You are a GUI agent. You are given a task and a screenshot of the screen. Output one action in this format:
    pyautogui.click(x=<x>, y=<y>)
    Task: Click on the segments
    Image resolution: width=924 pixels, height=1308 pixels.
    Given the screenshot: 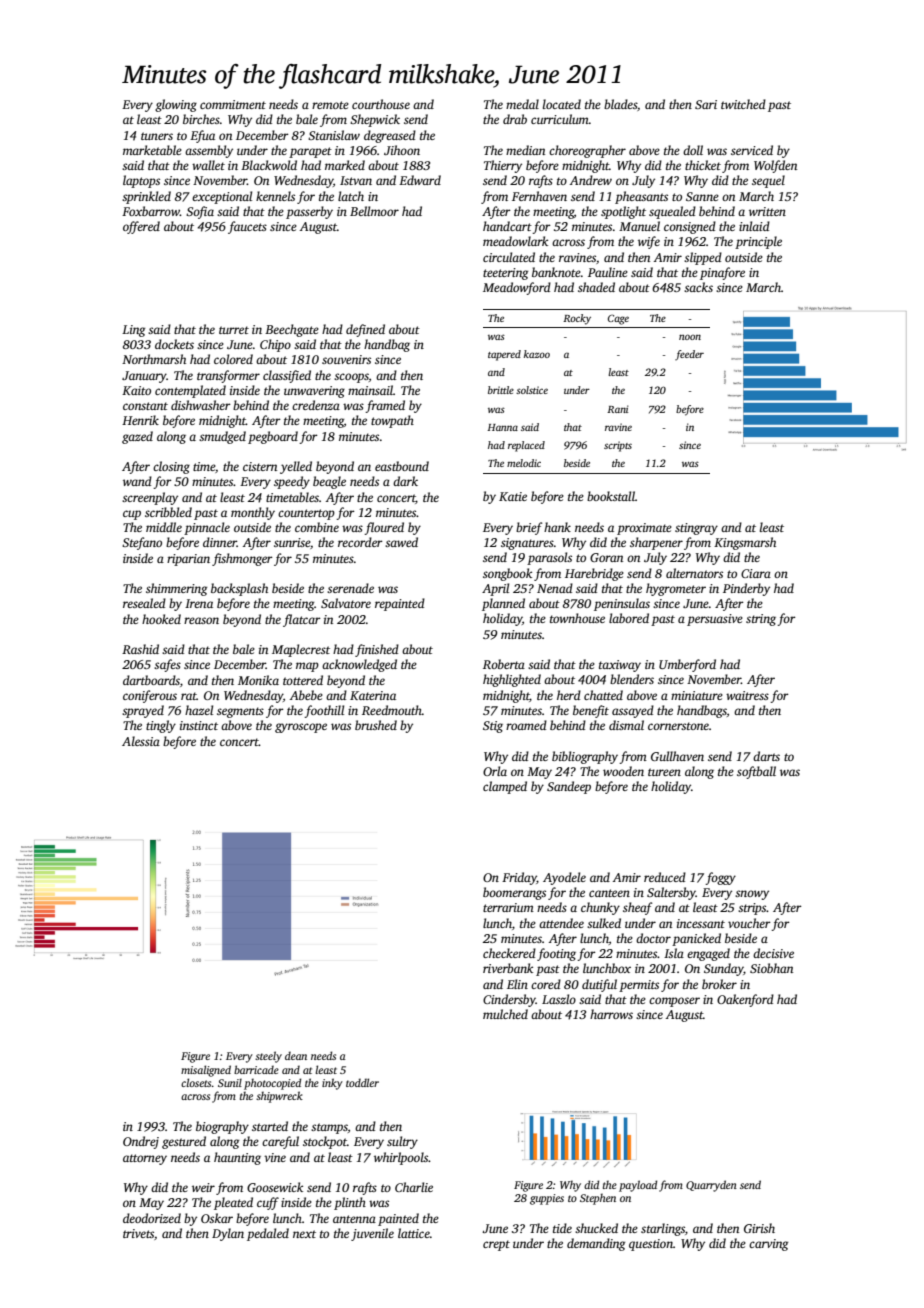 What is the action you would take?
    pyautogui.click(x=240, y=712)
